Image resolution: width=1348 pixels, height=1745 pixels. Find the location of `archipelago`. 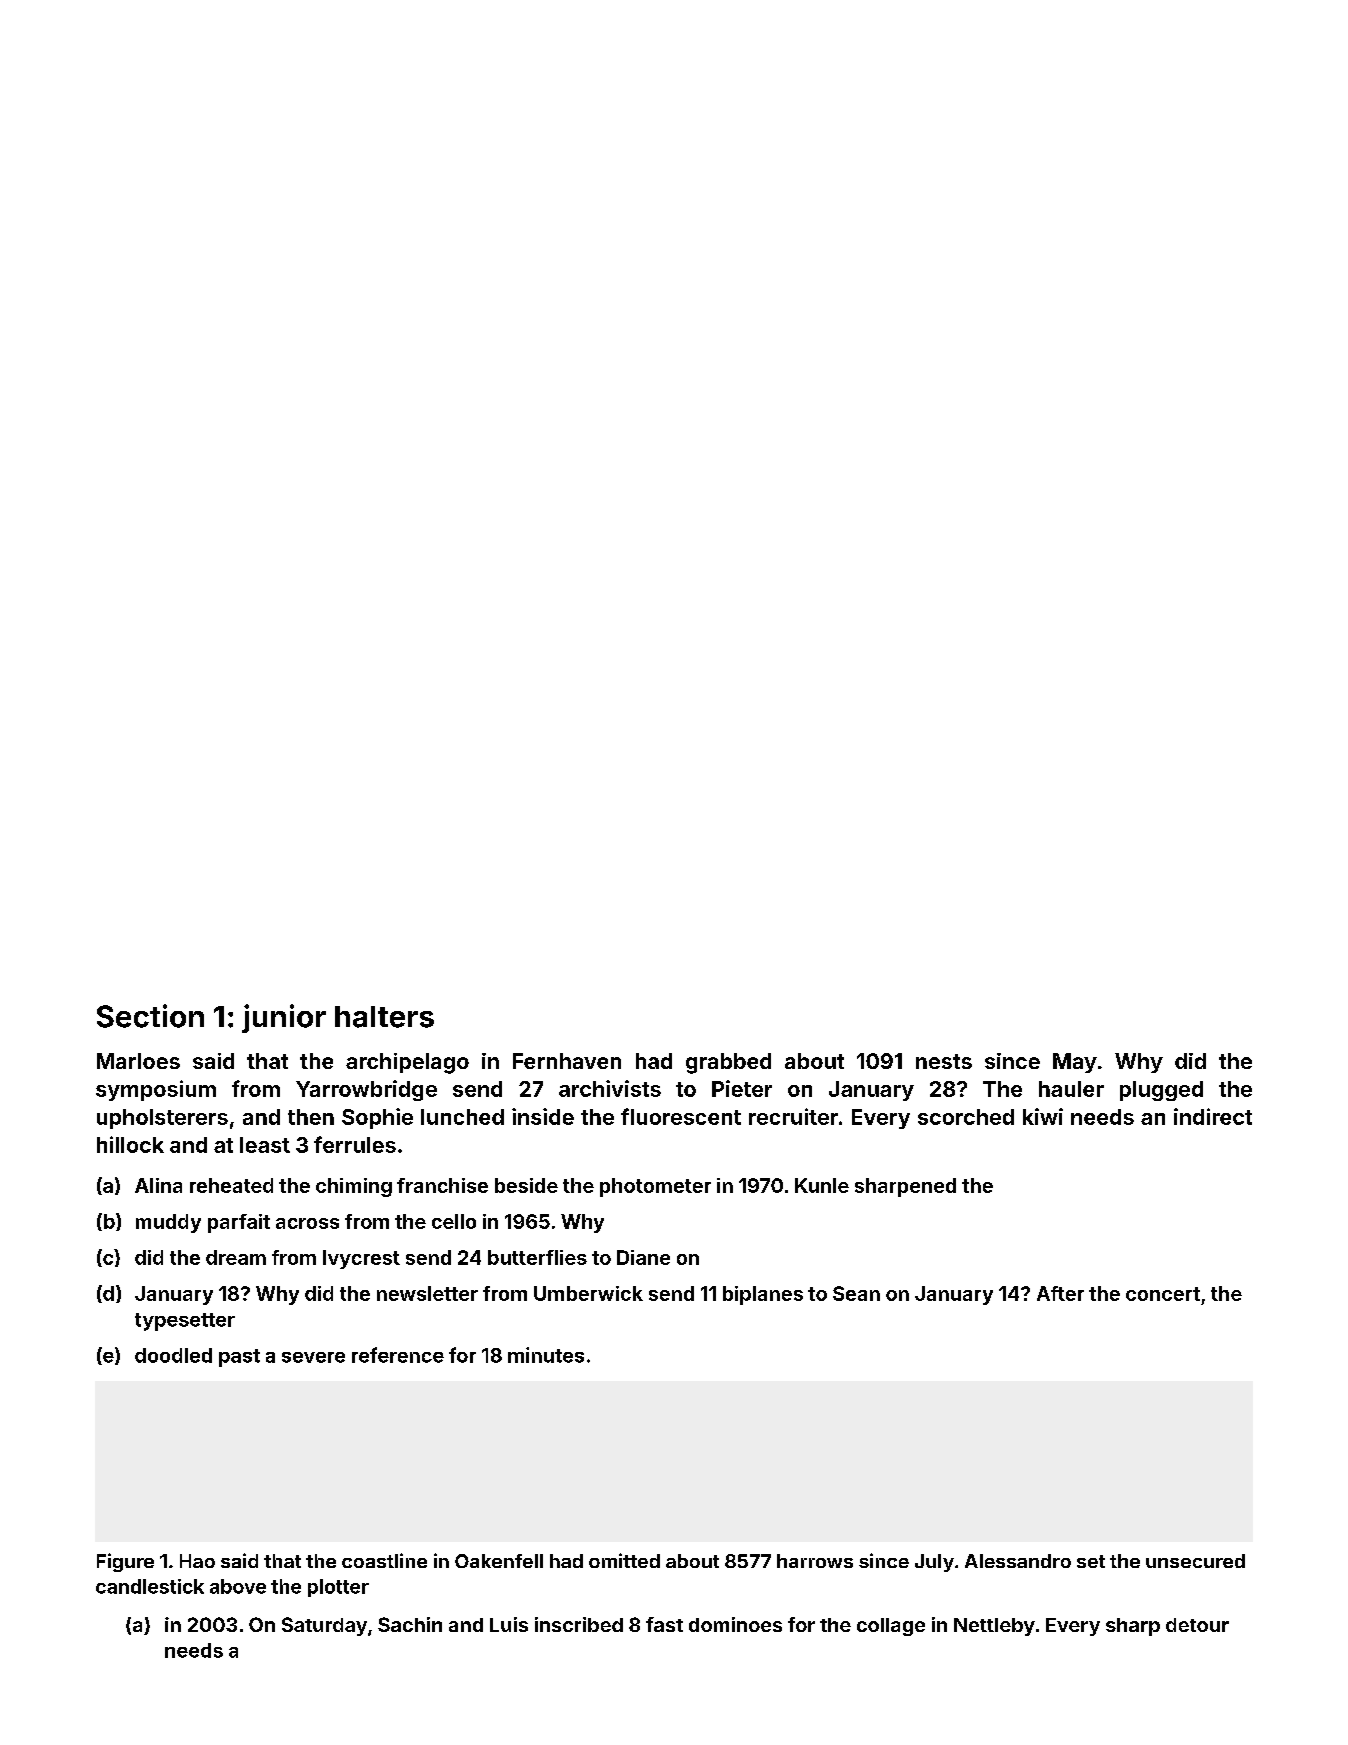

archipelago is located at coordinates (407, 1063).
